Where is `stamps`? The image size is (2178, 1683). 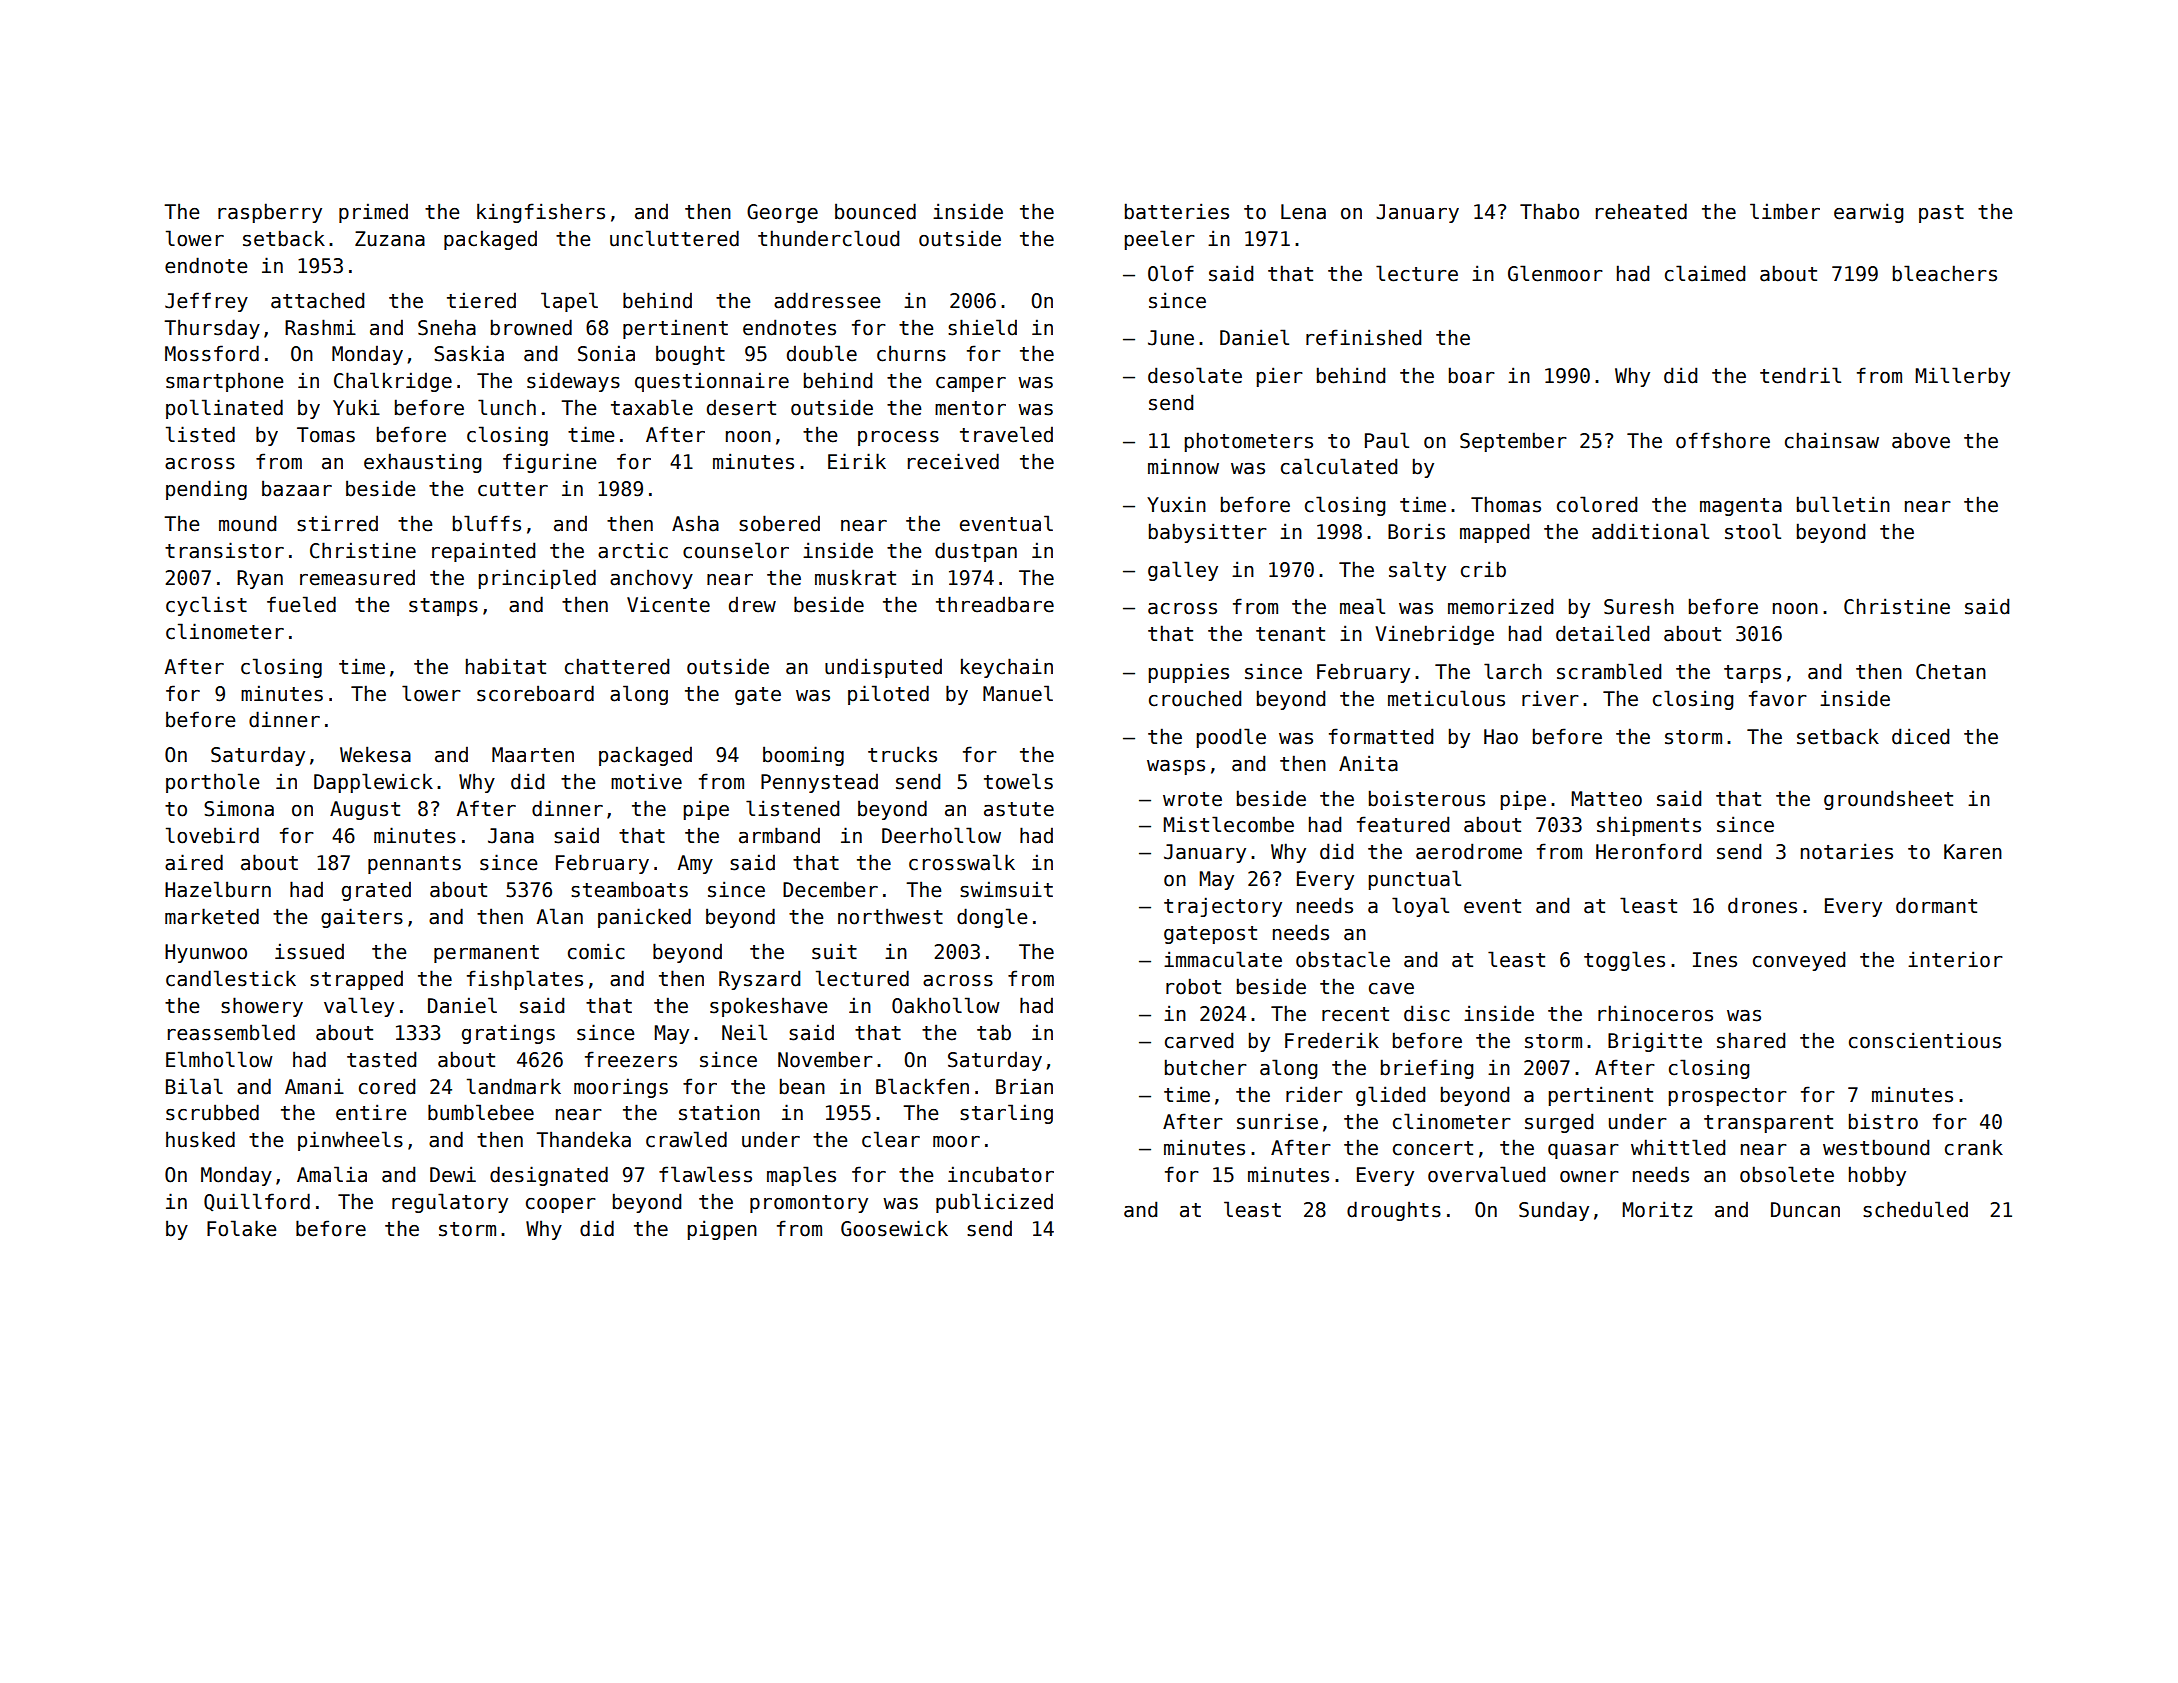 stamps is located at coordinates (443, 607).
